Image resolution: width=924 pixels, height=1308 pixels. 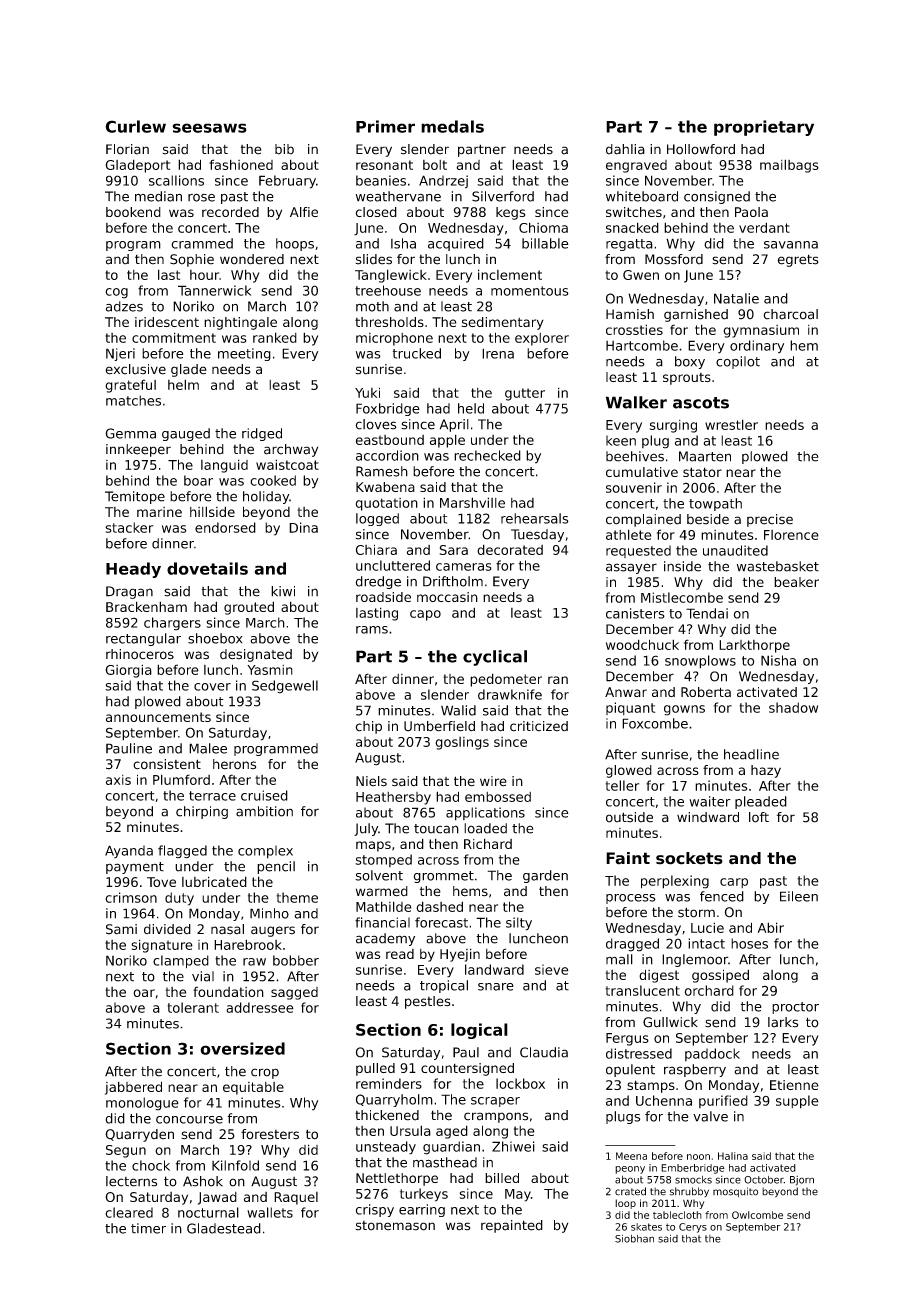 I want to click on held, so click(x=471, y=408).
